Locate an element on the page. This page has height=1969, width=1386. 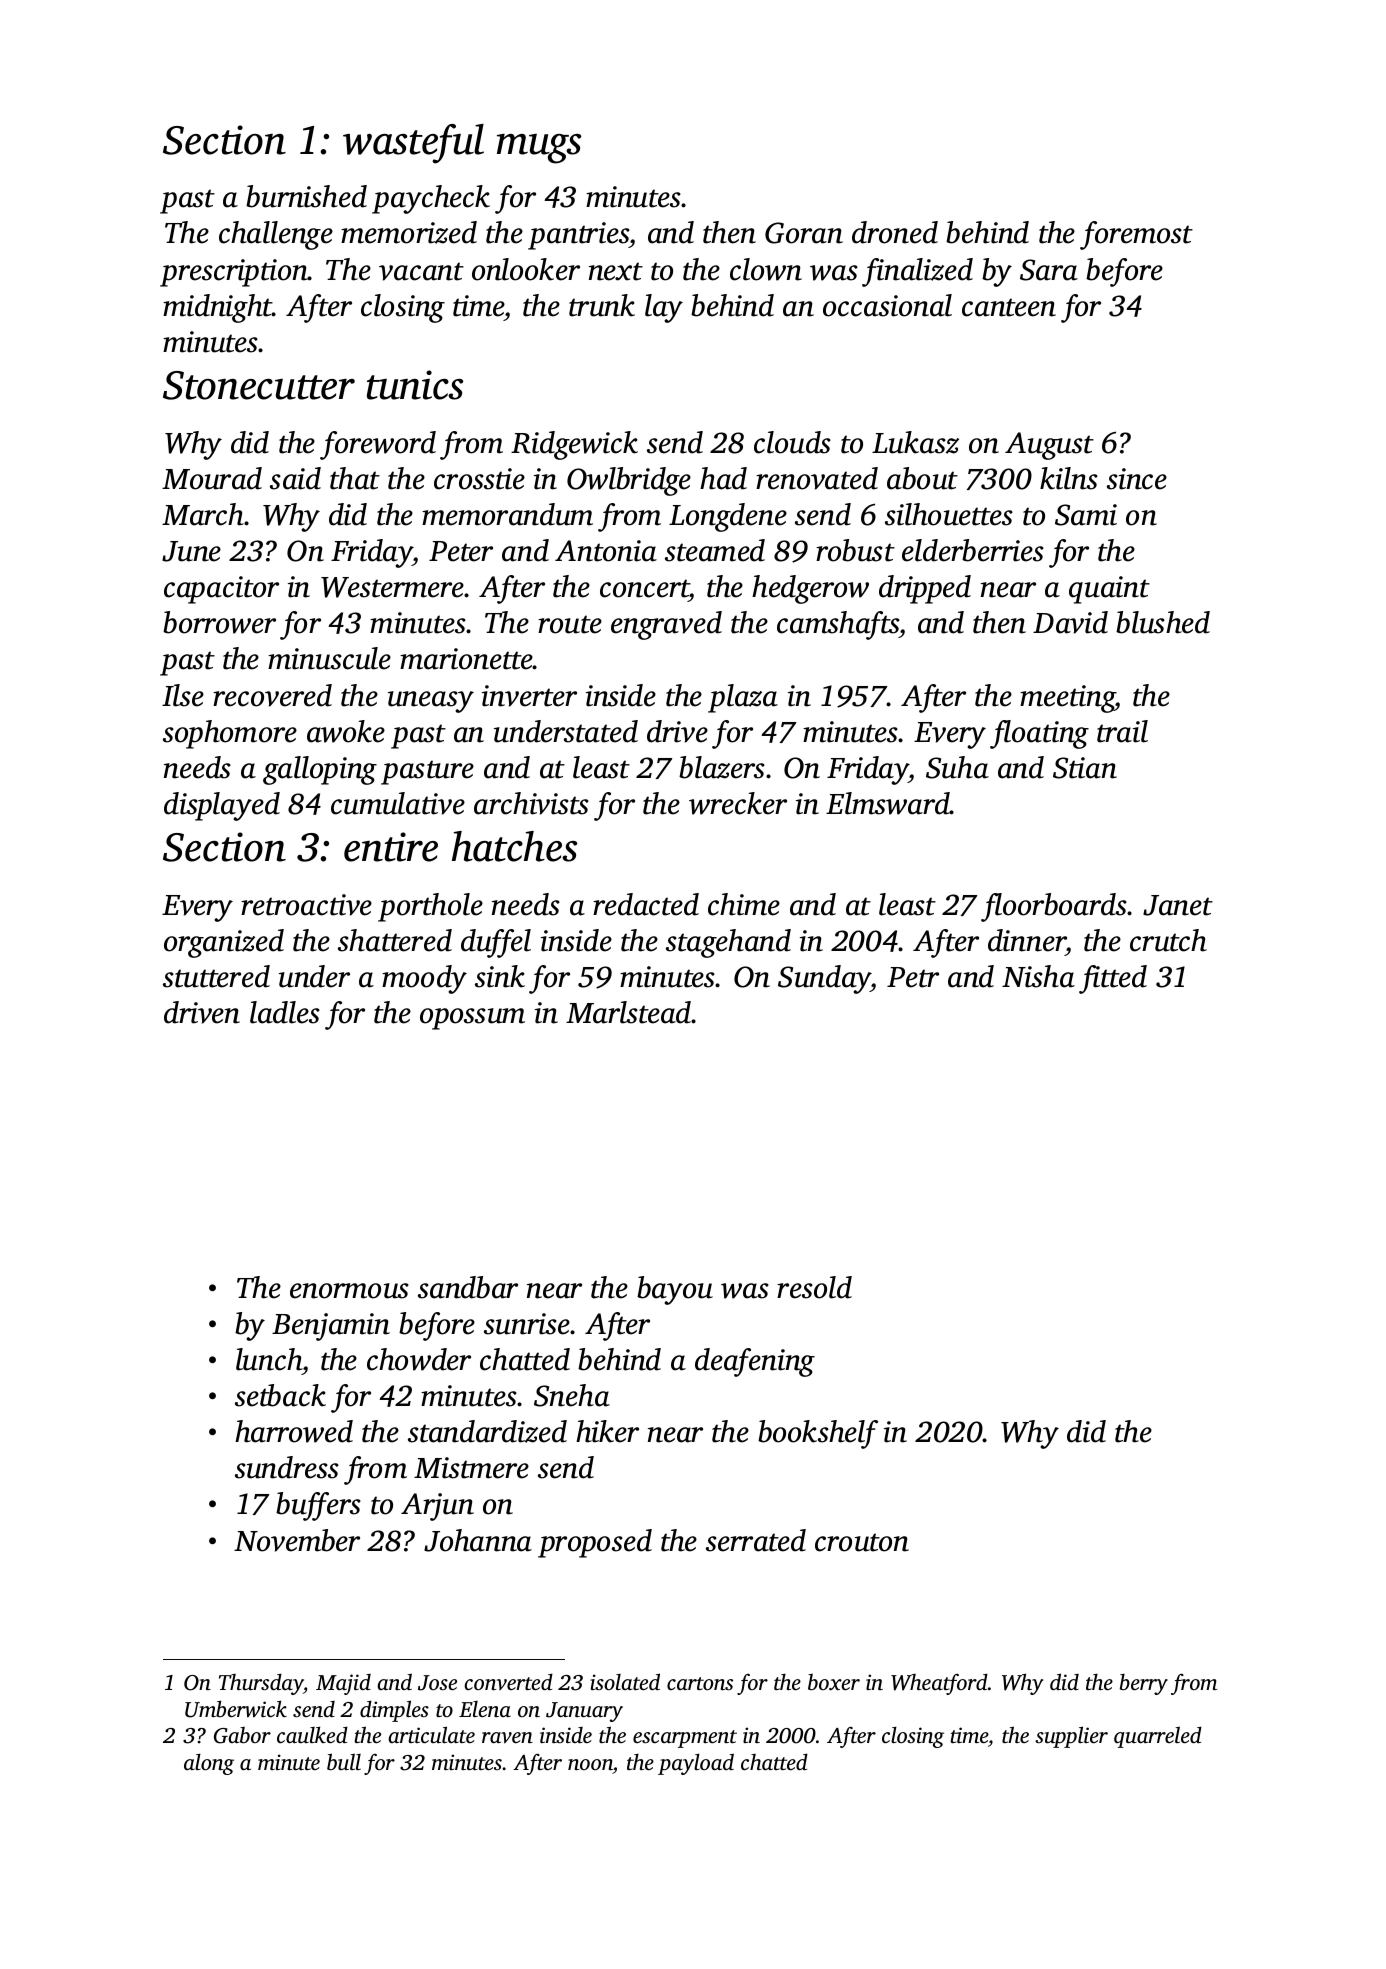
November is located at coordinates (297, 1540).
